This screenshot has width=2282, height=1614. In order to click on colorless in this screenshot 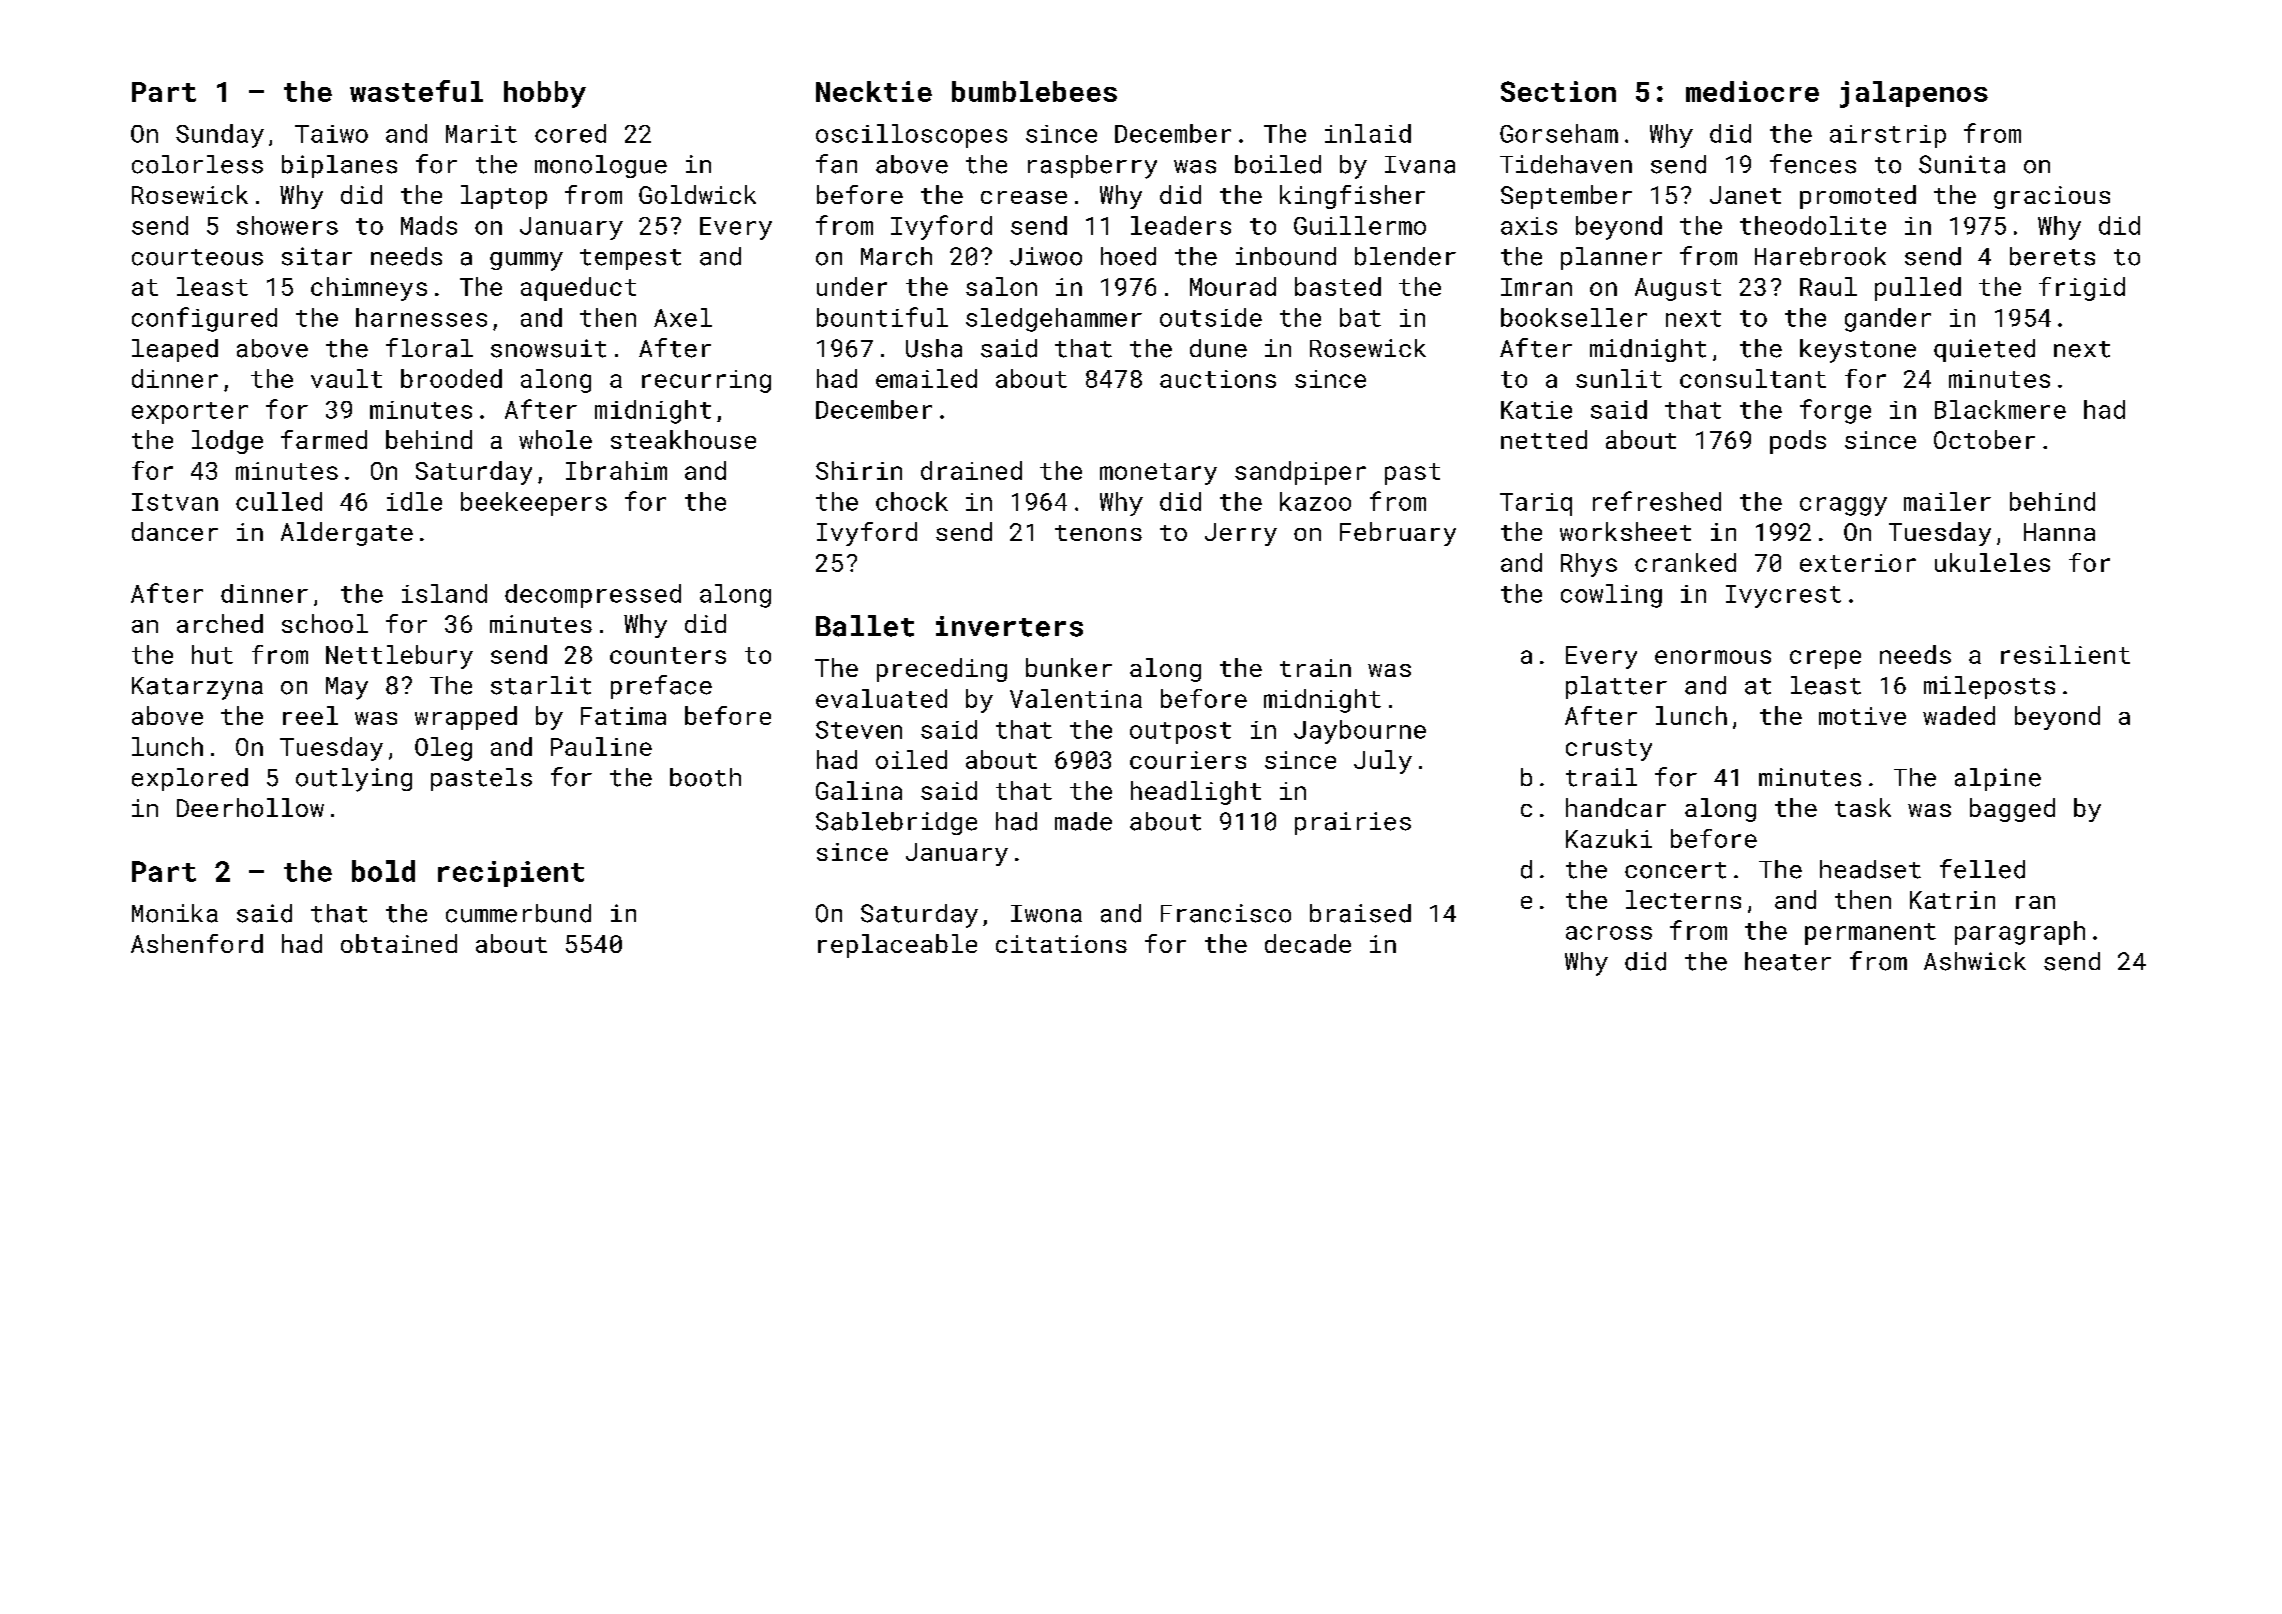, I will do `click(197, 164)`.
